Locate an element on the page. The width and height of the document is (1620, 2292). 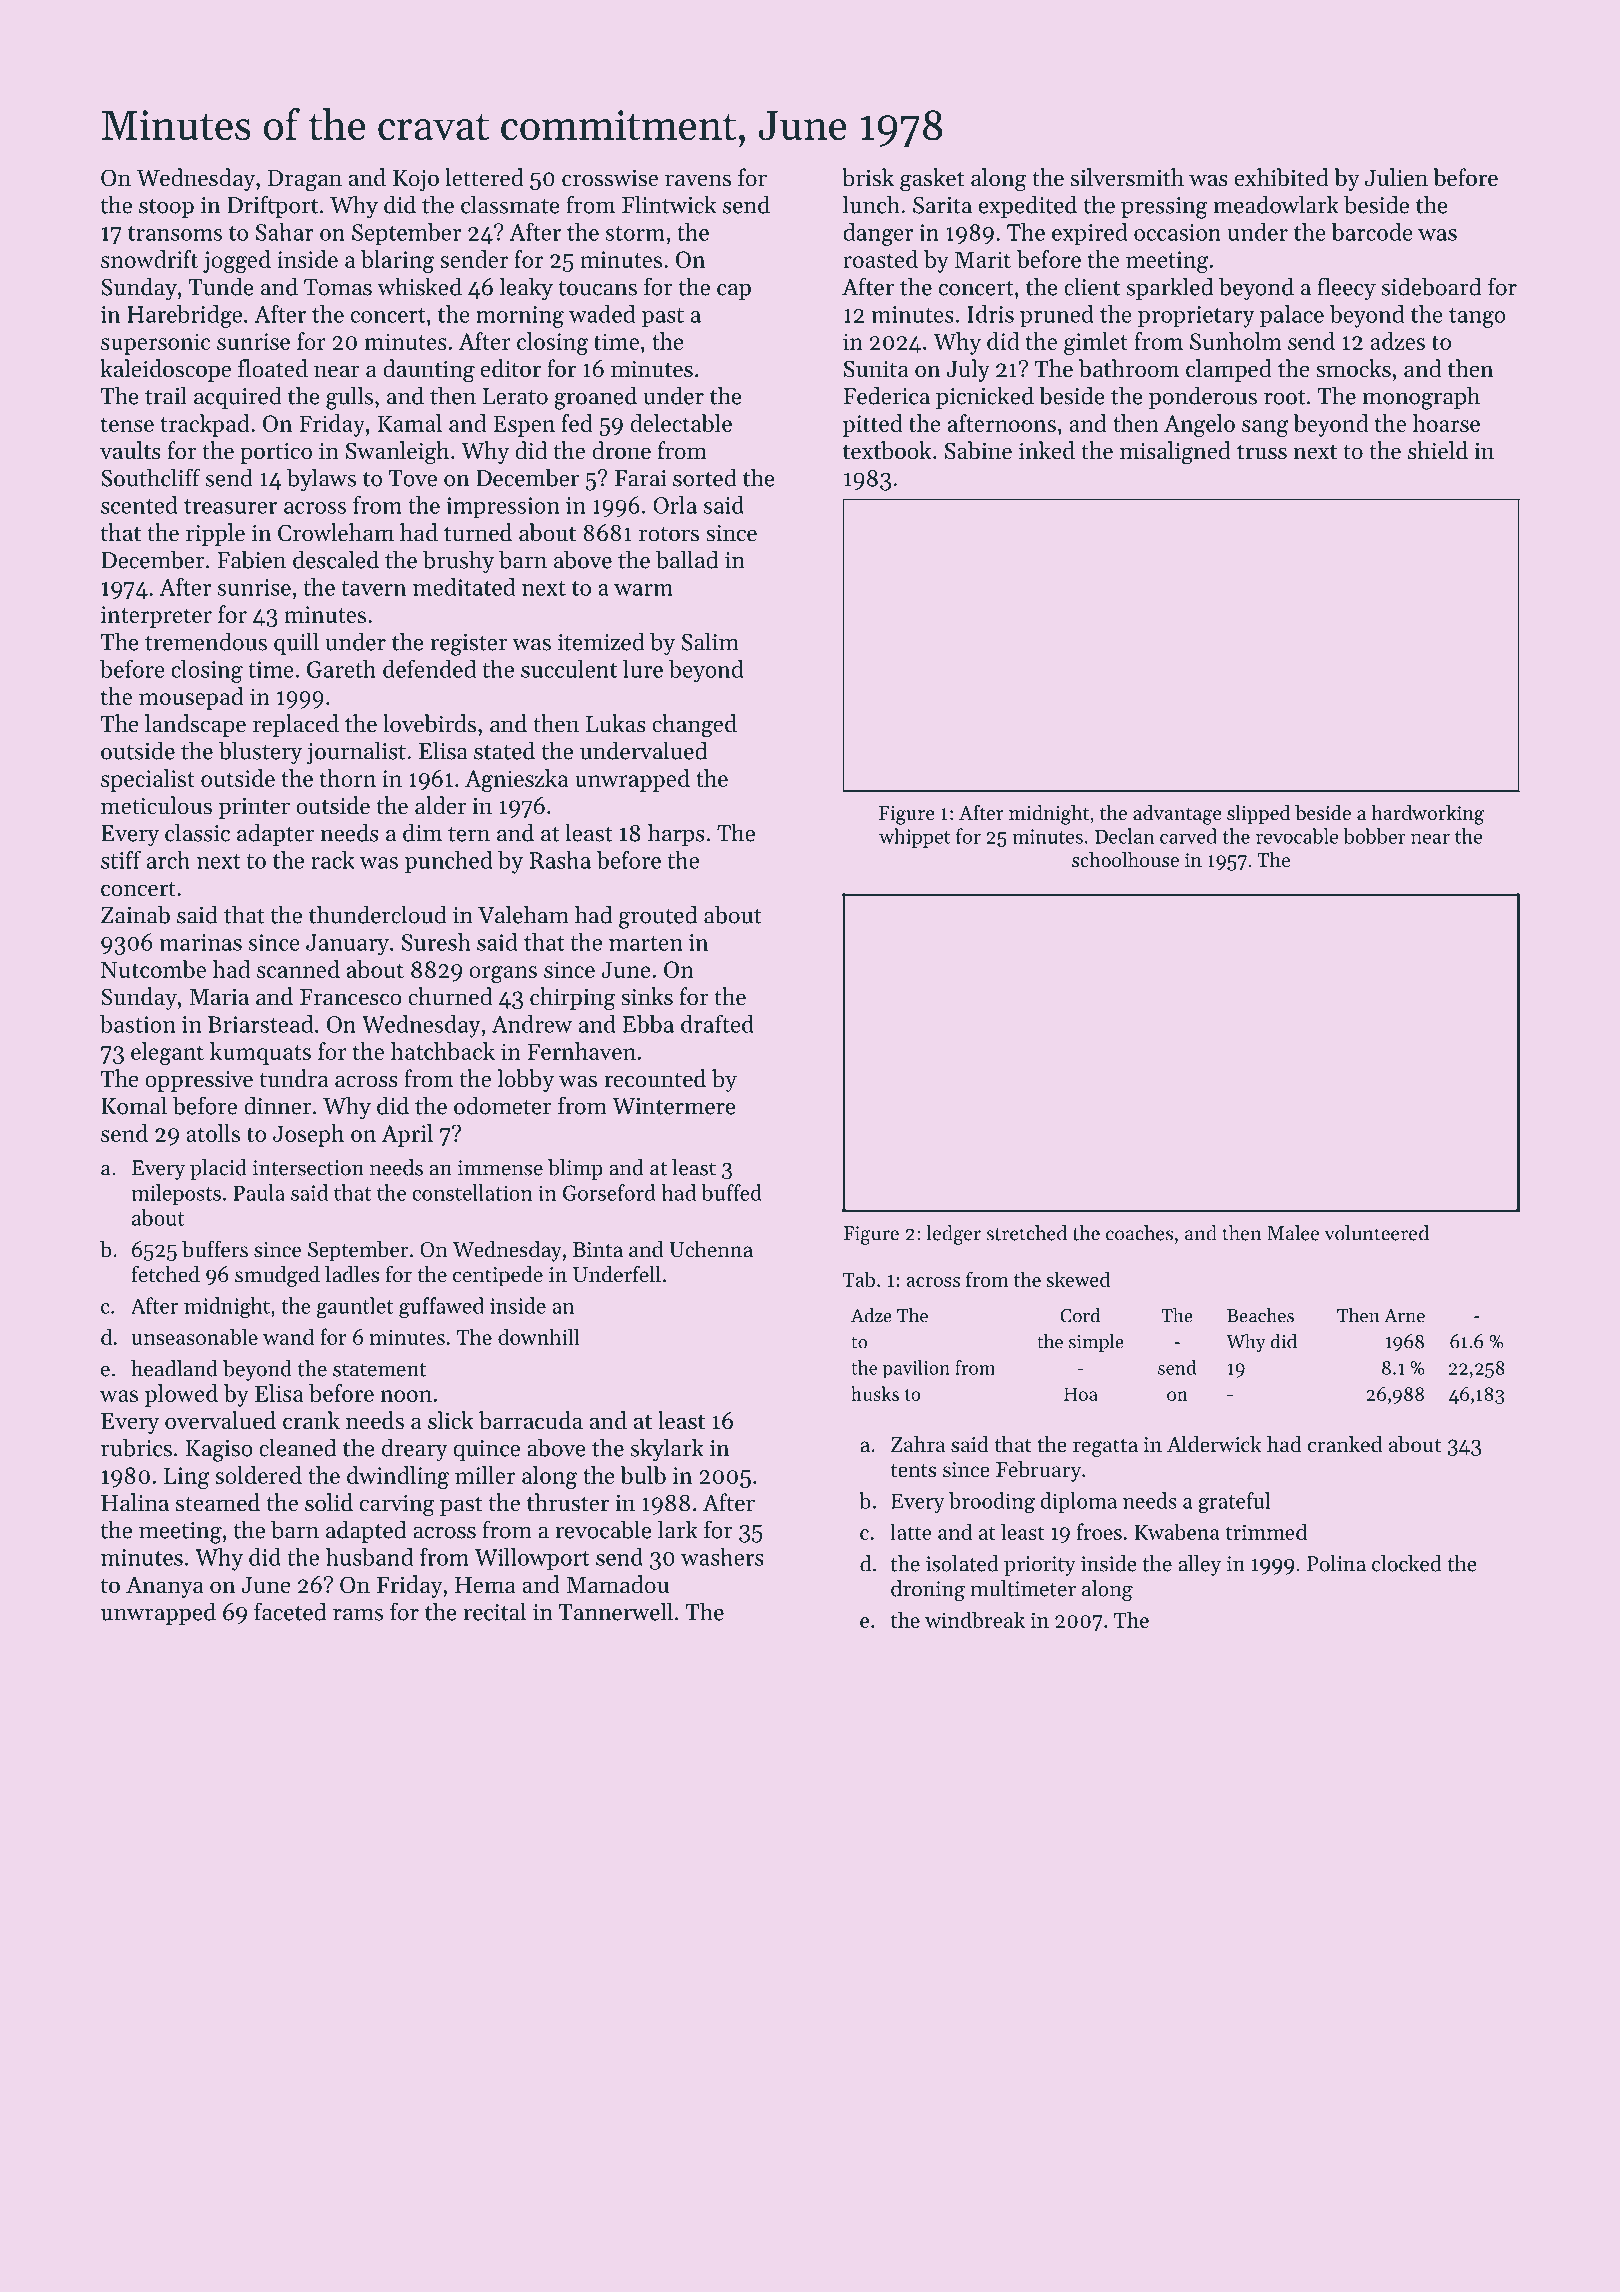
interpreter is located at coordinates (156, 617).
